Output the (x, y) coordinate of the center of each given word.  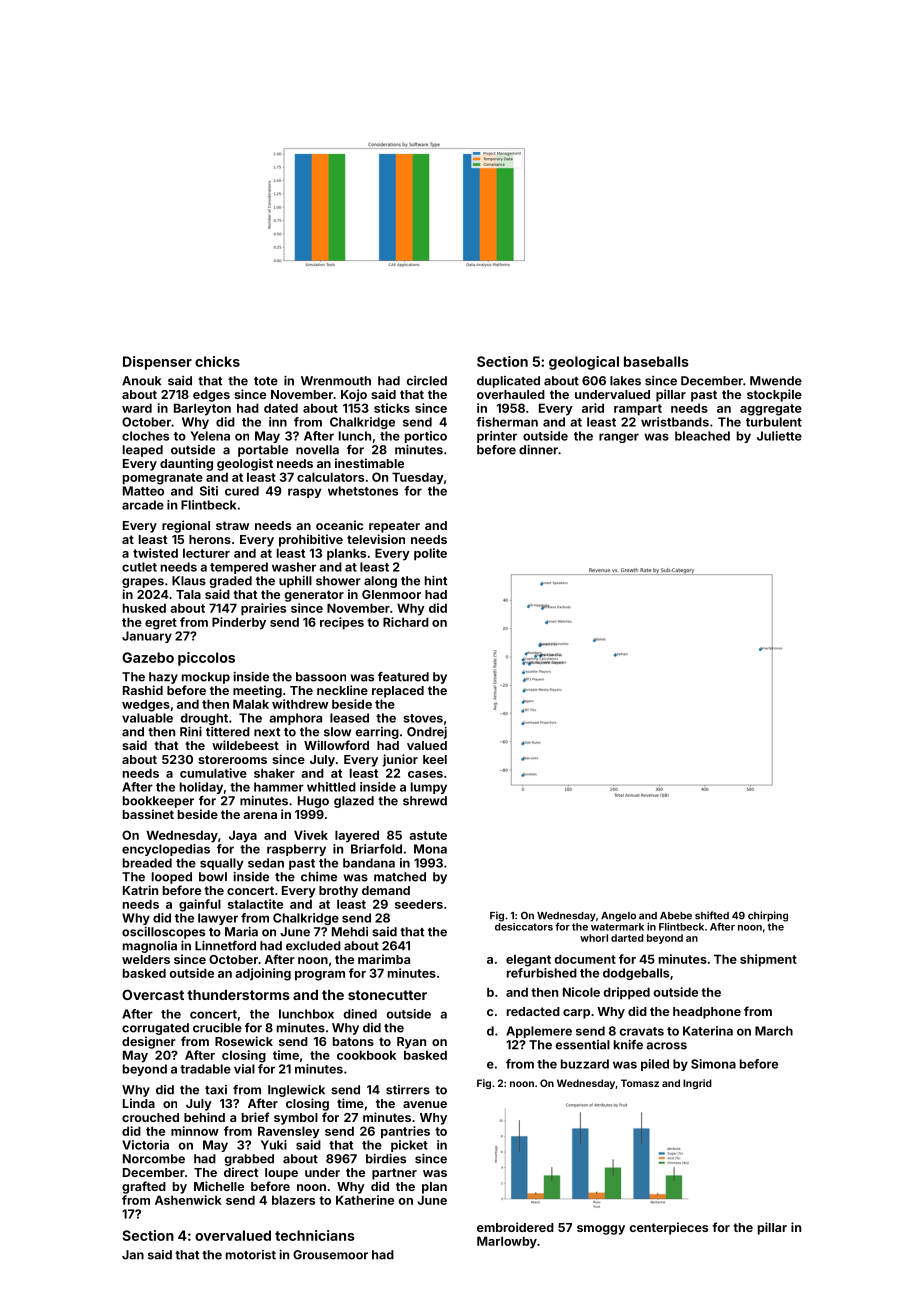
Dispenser (157, 363)
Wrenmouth (336, 381)
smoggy (601, 1230)
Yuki (274, 1145)
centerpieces (668, 1228)
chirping (768, 916)
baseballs (656, 361)
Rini (191, 732)
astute (428, 835)
